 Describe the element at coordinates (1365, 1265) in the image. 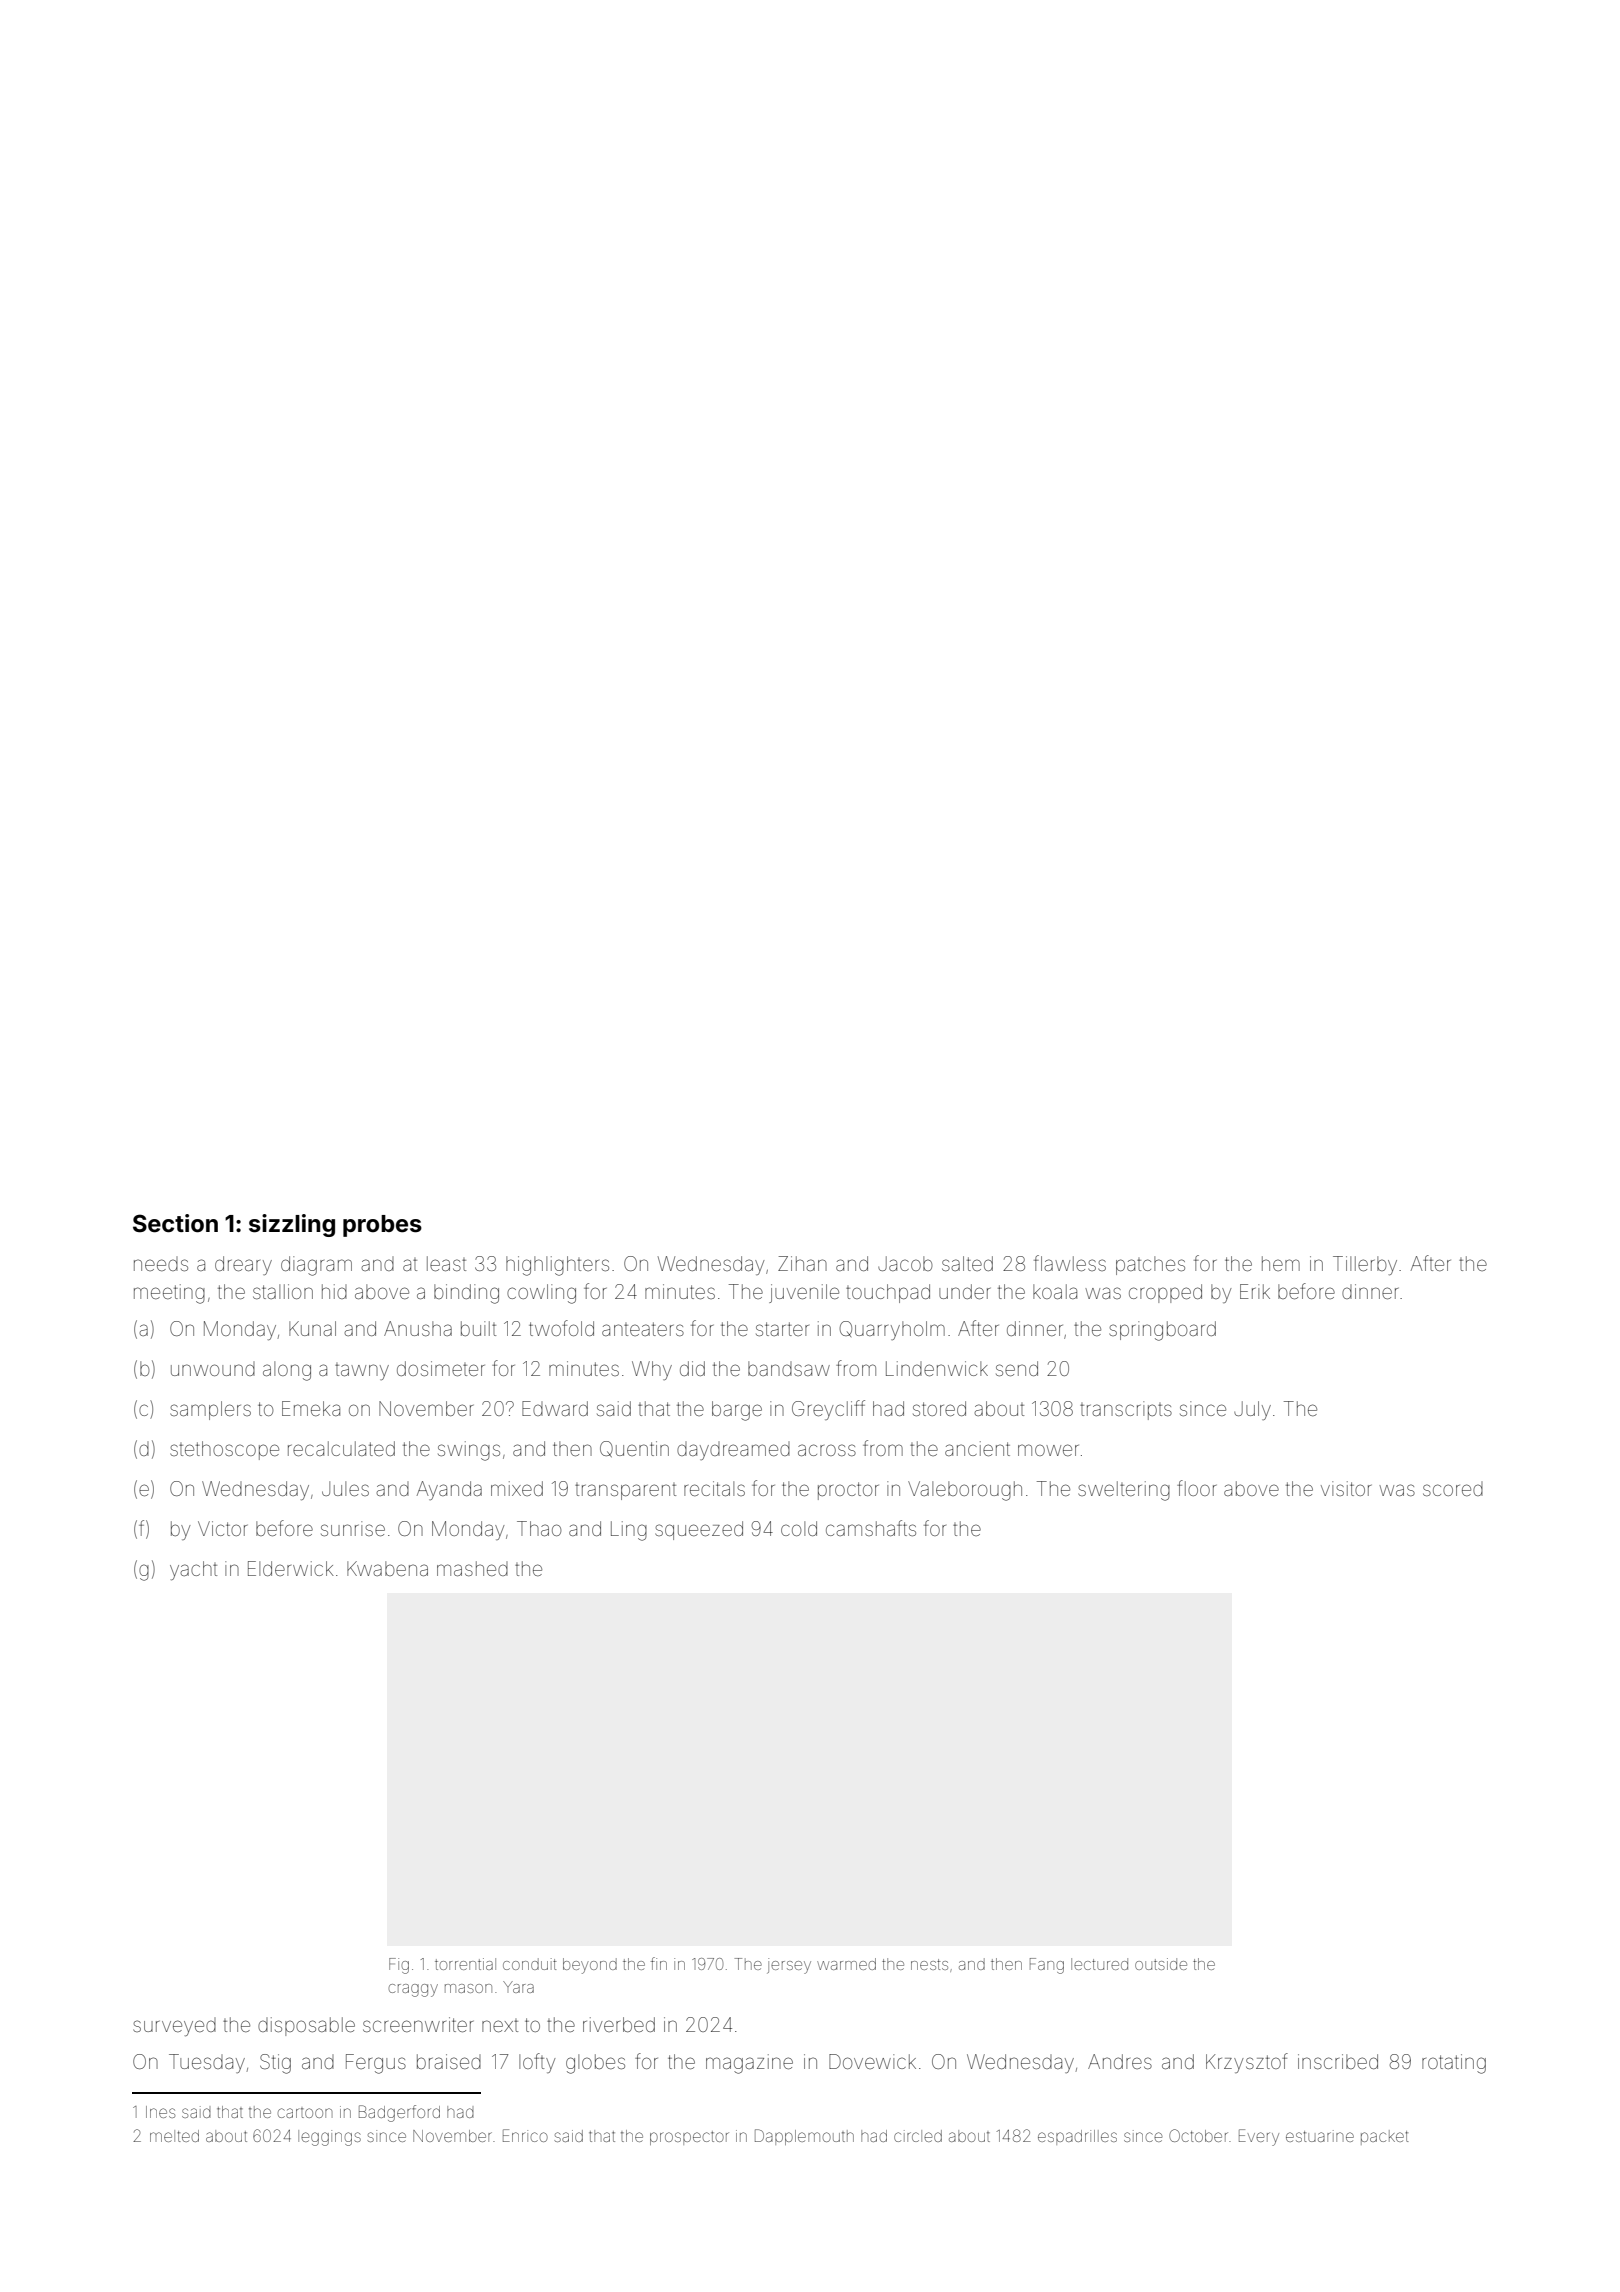

I see `Tillerby` at that location.
